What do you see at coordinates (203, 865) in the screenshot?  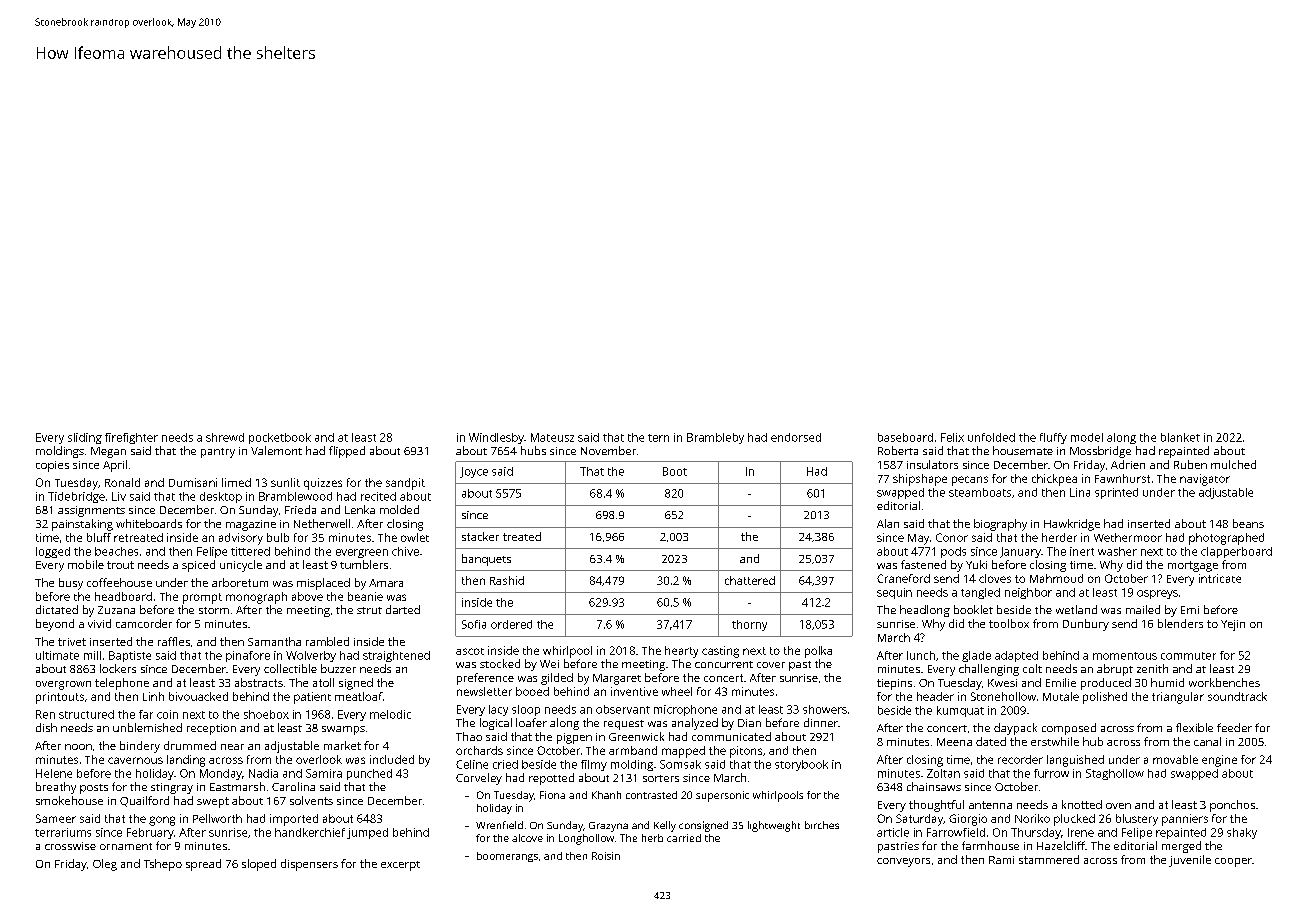 I see `spread` at bounding box center [203, 865].
